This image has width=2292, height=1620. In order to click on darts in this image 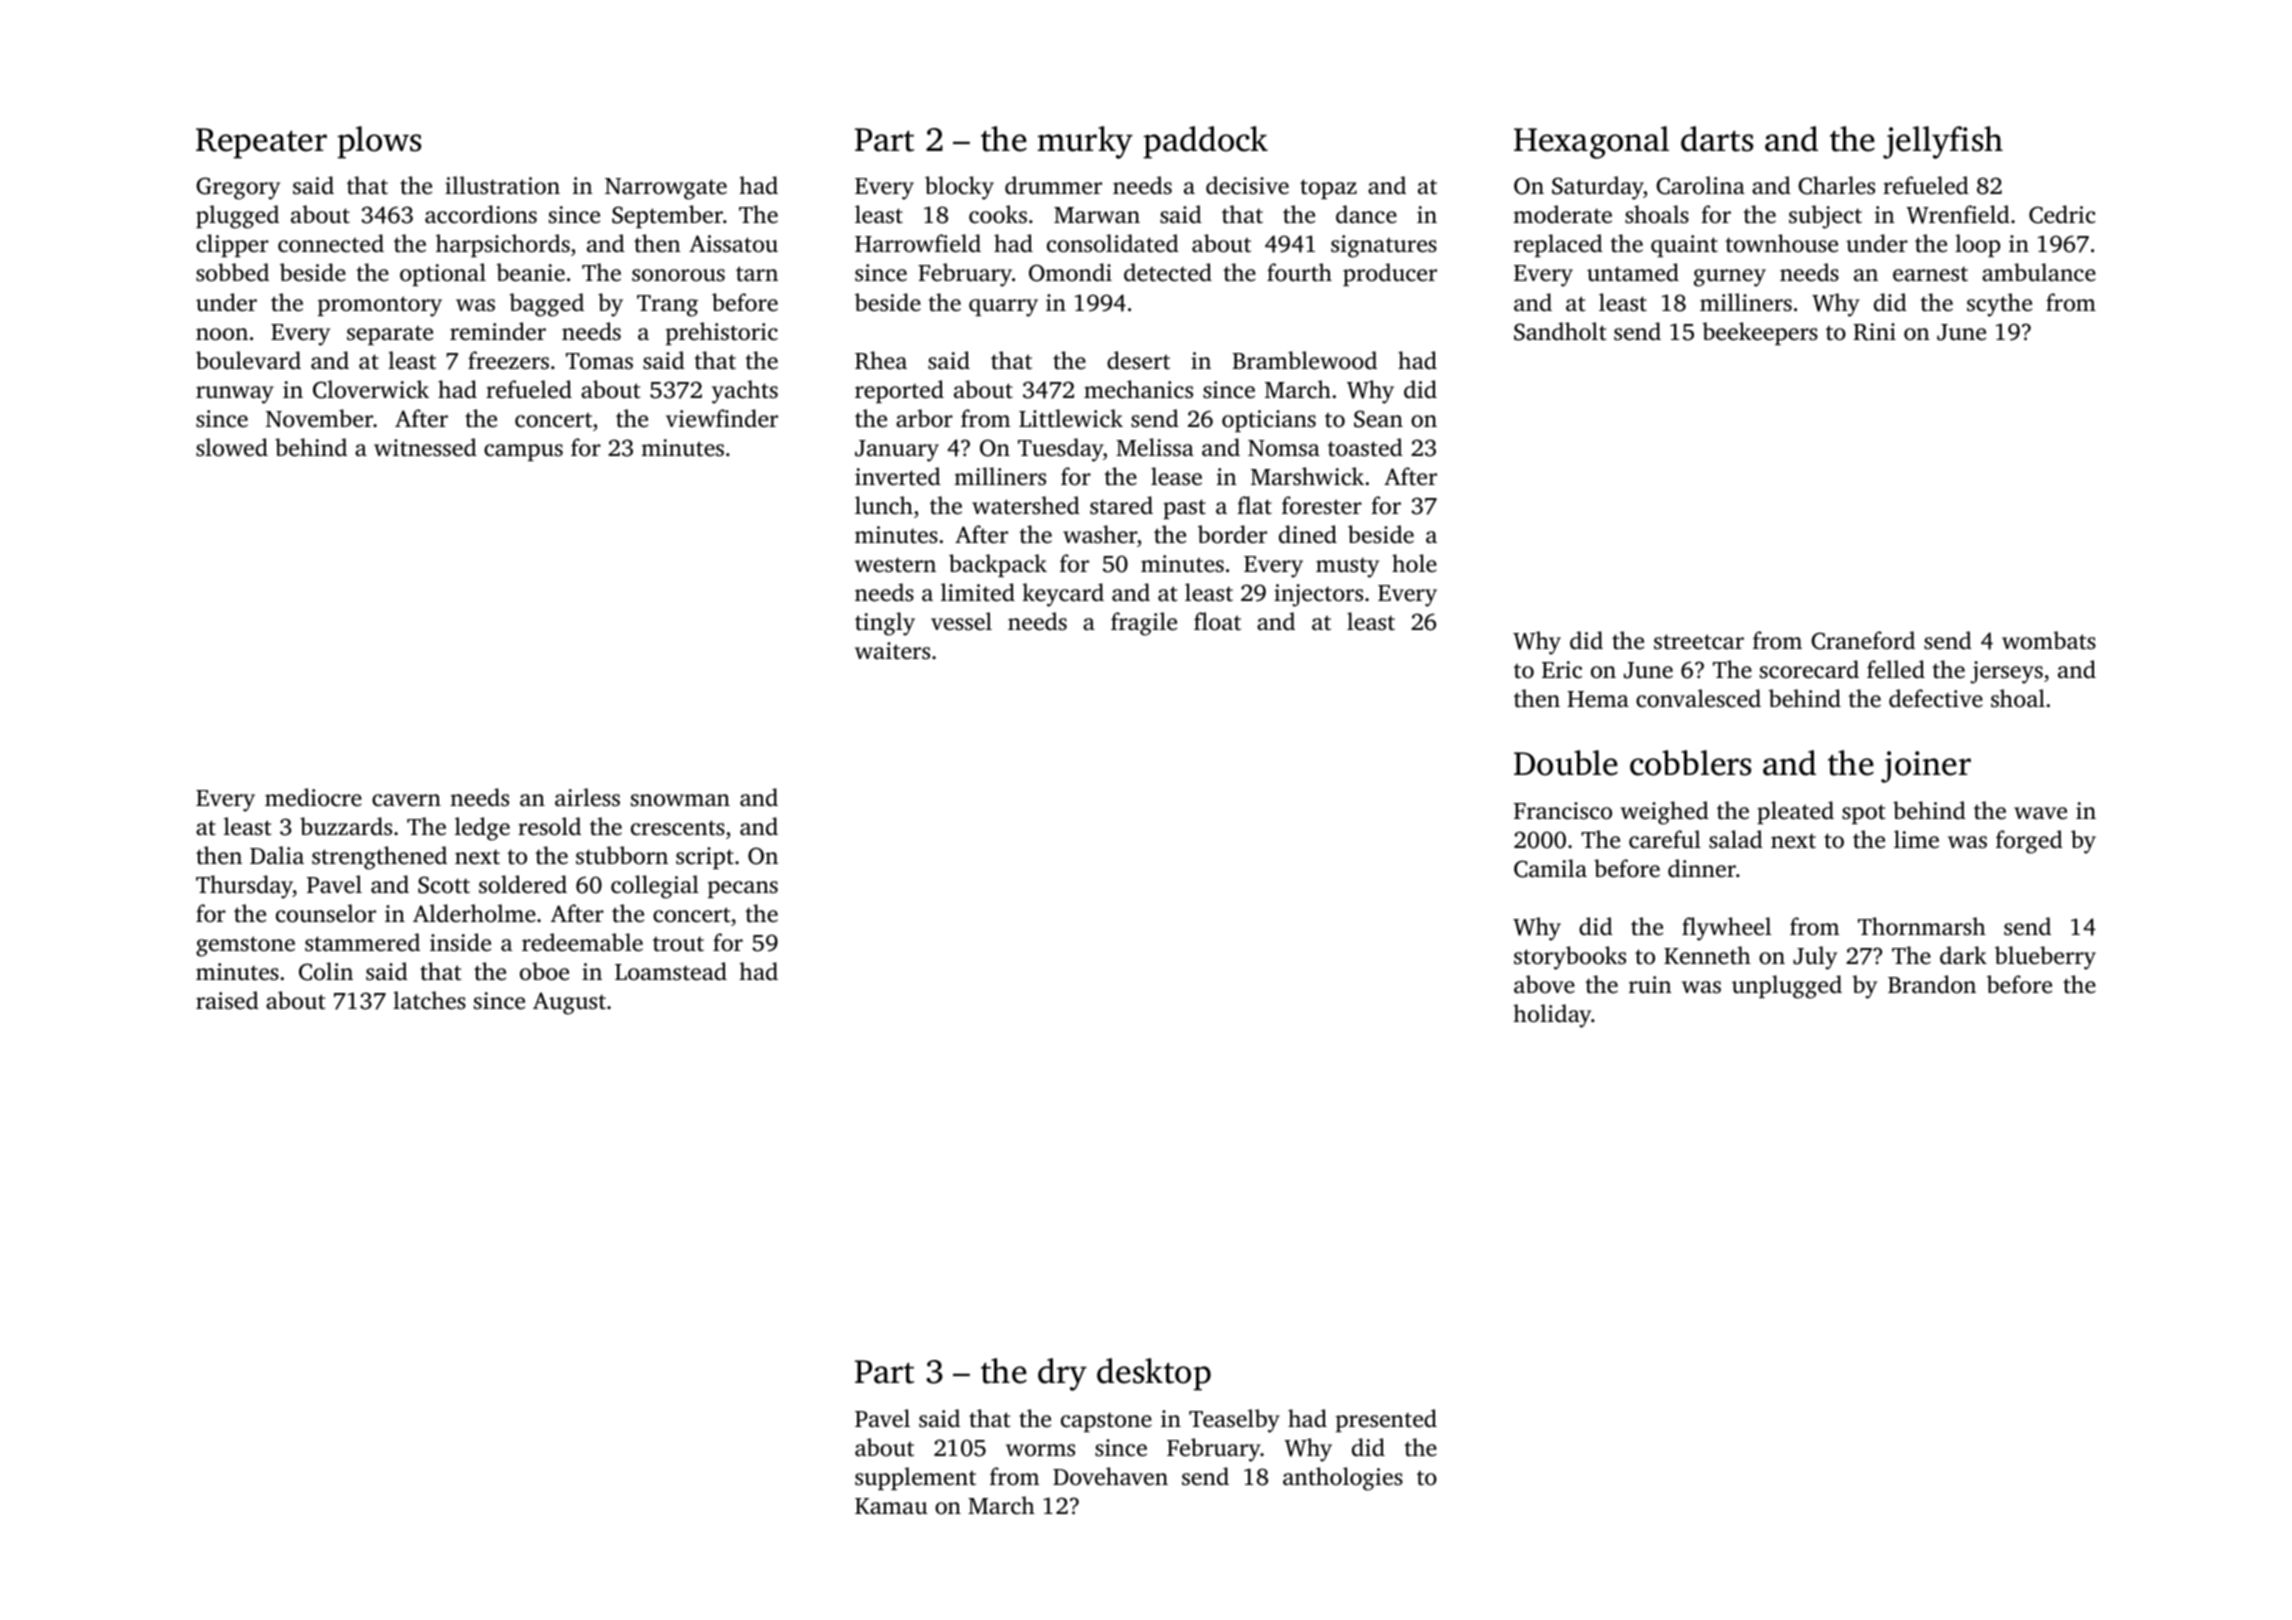, I will do `click(1717, 139)`.
